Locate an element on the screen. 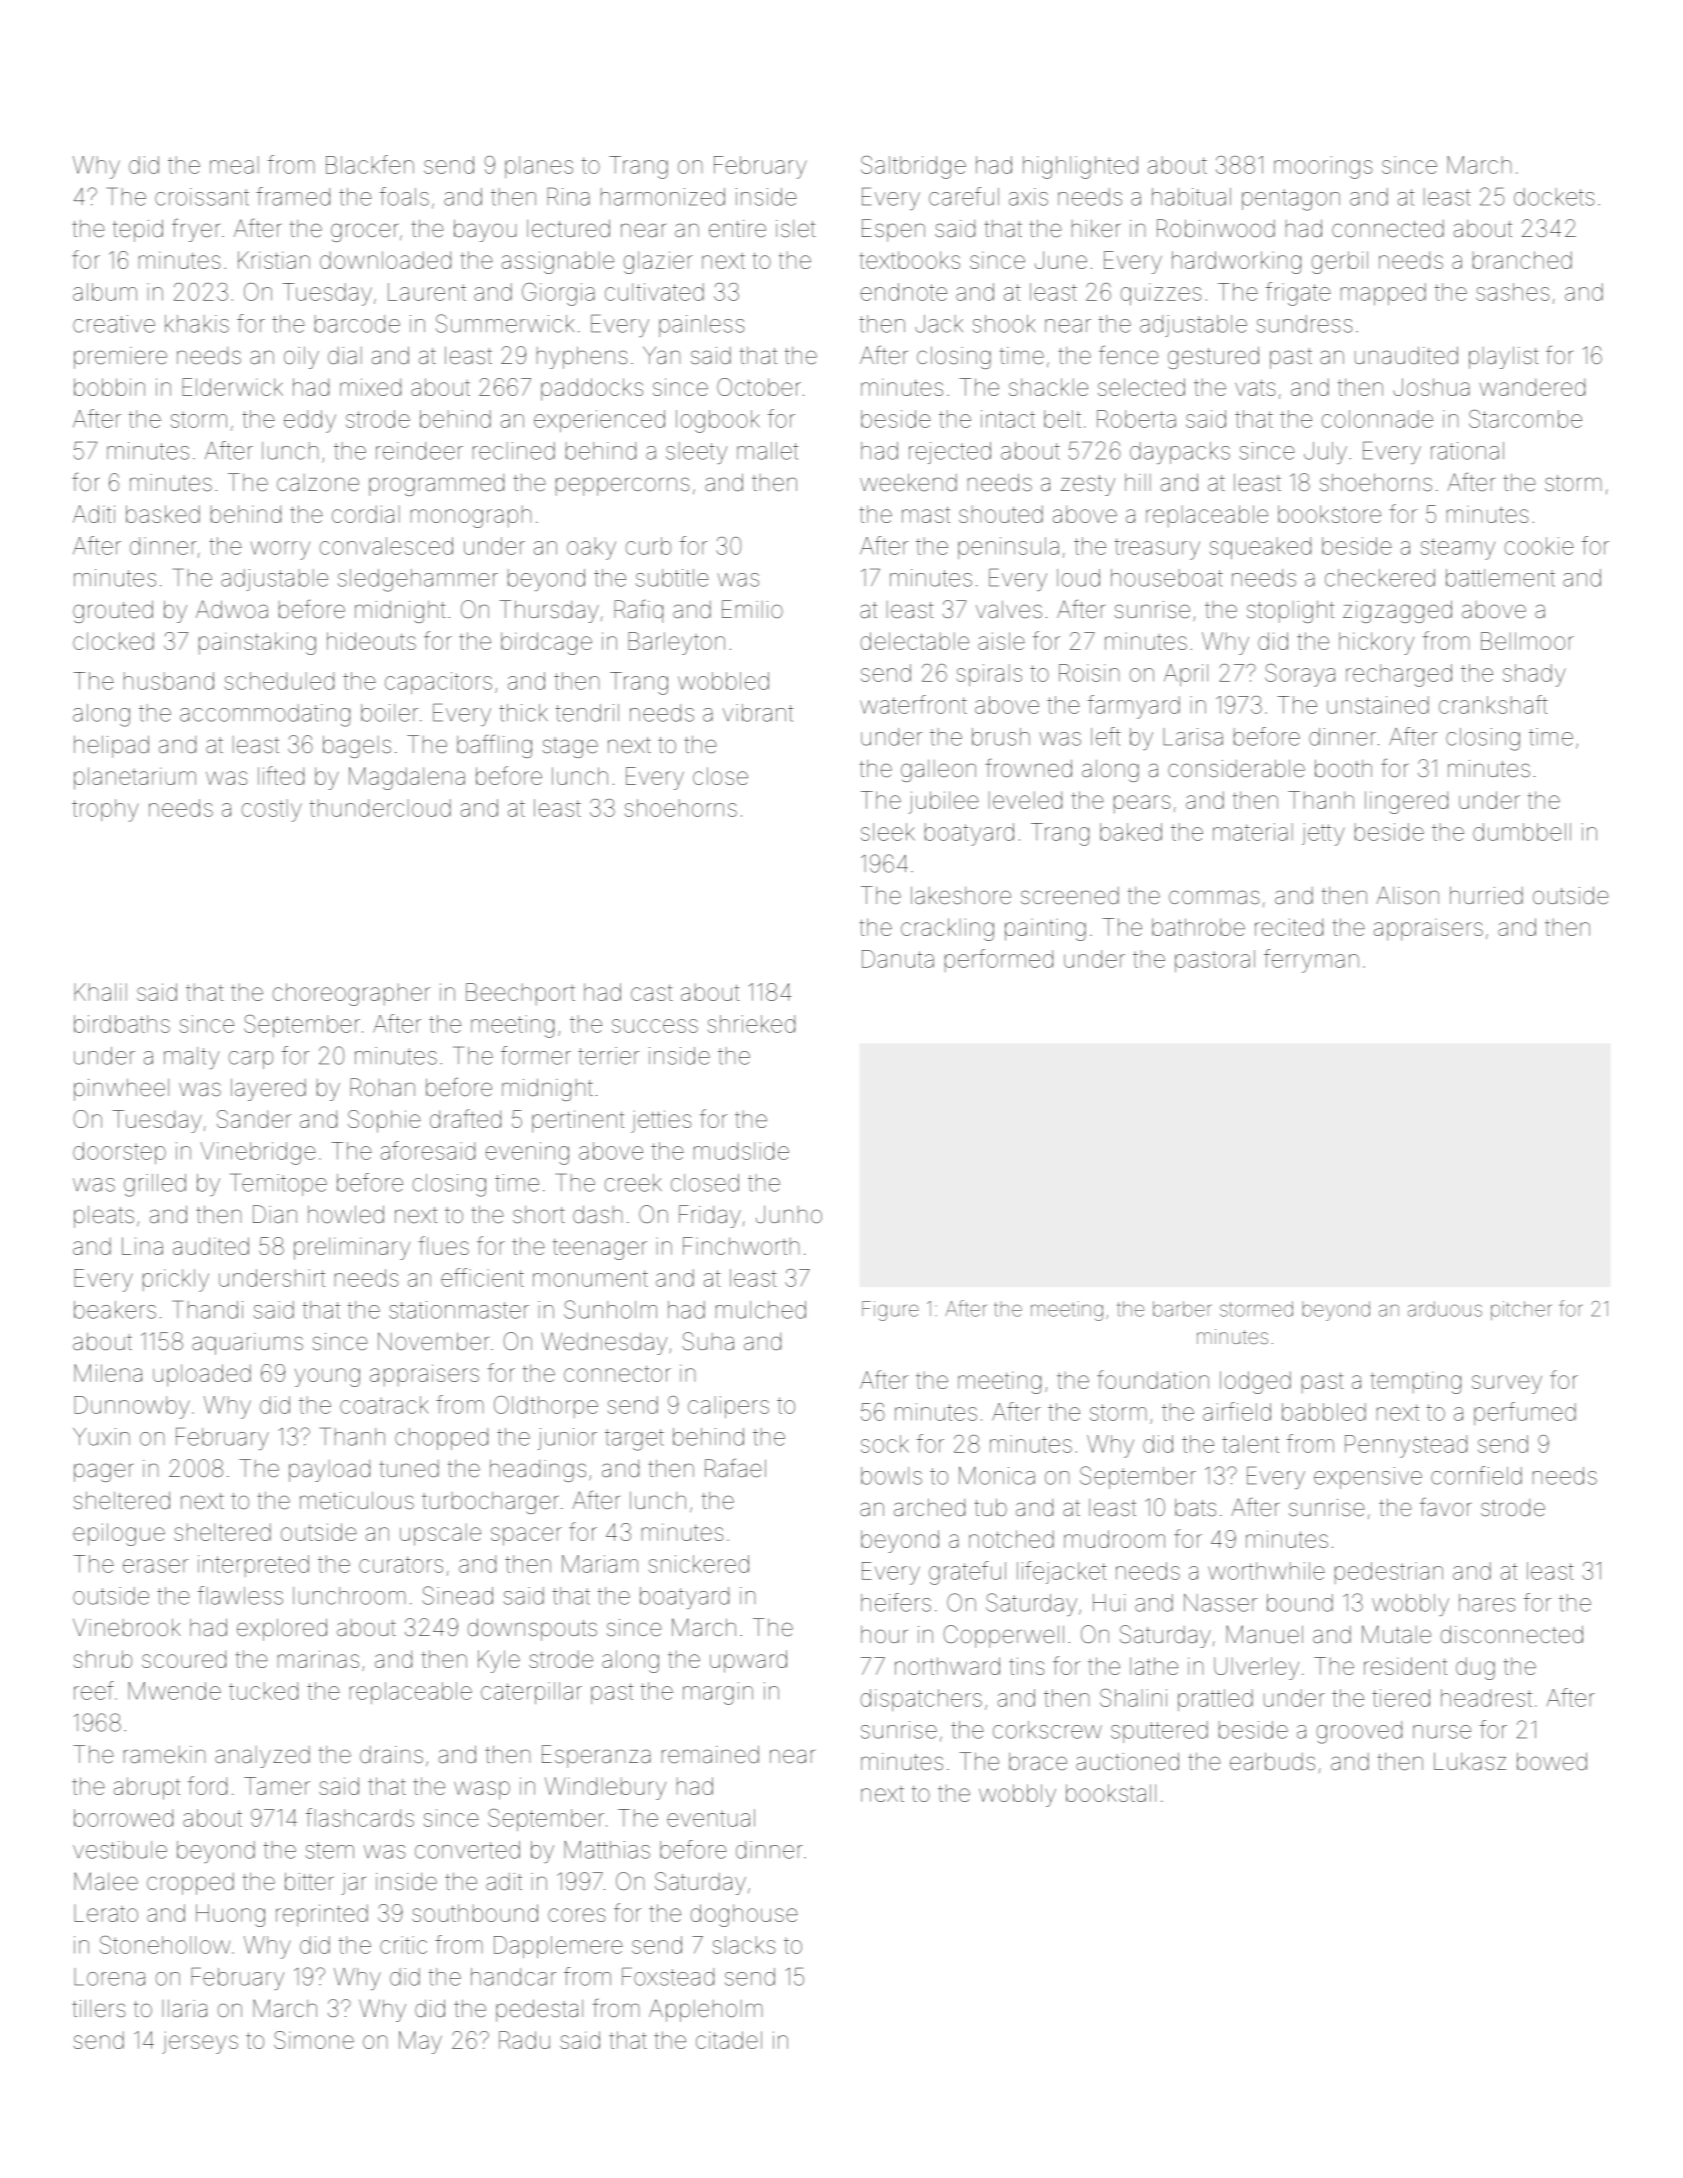 The image size is (1683, 2178). chopped is located at coordinates (441, 1439).
